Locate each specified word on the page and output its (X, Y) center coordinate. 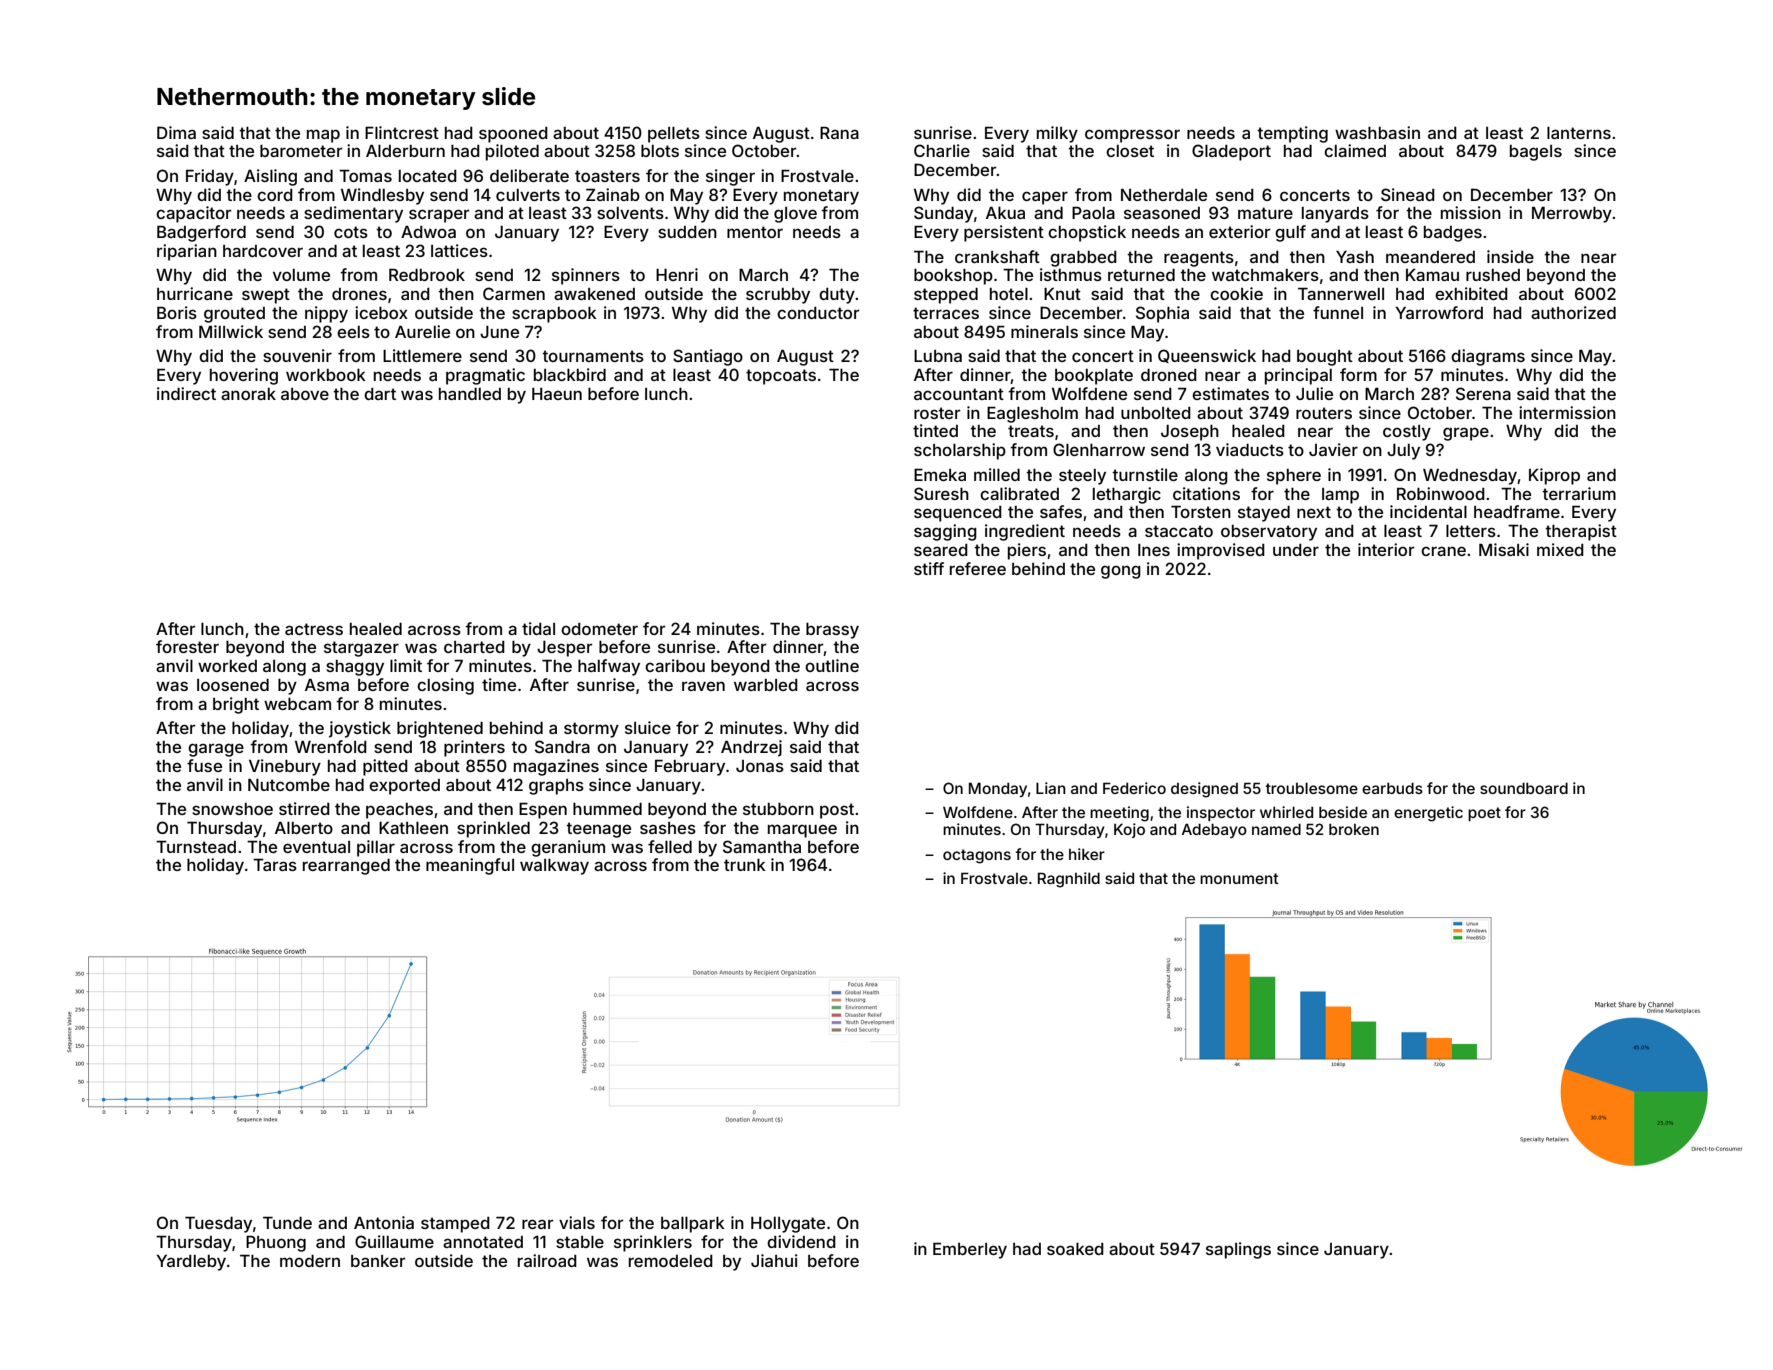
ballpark (693, 1225)
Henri (677, 274)
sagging (945, 532)
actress (314, 629)
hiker (1087, 854)
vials (577, 1222)
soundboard (1524, 788)
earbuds (1392, 788)
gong (1121, 572)
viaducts (1250, 449)
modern (310, 1261)
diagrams (1488, 357)
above (305, 394)
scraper (439, 216)
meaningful (470, 866)
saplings (1238, 1250)
